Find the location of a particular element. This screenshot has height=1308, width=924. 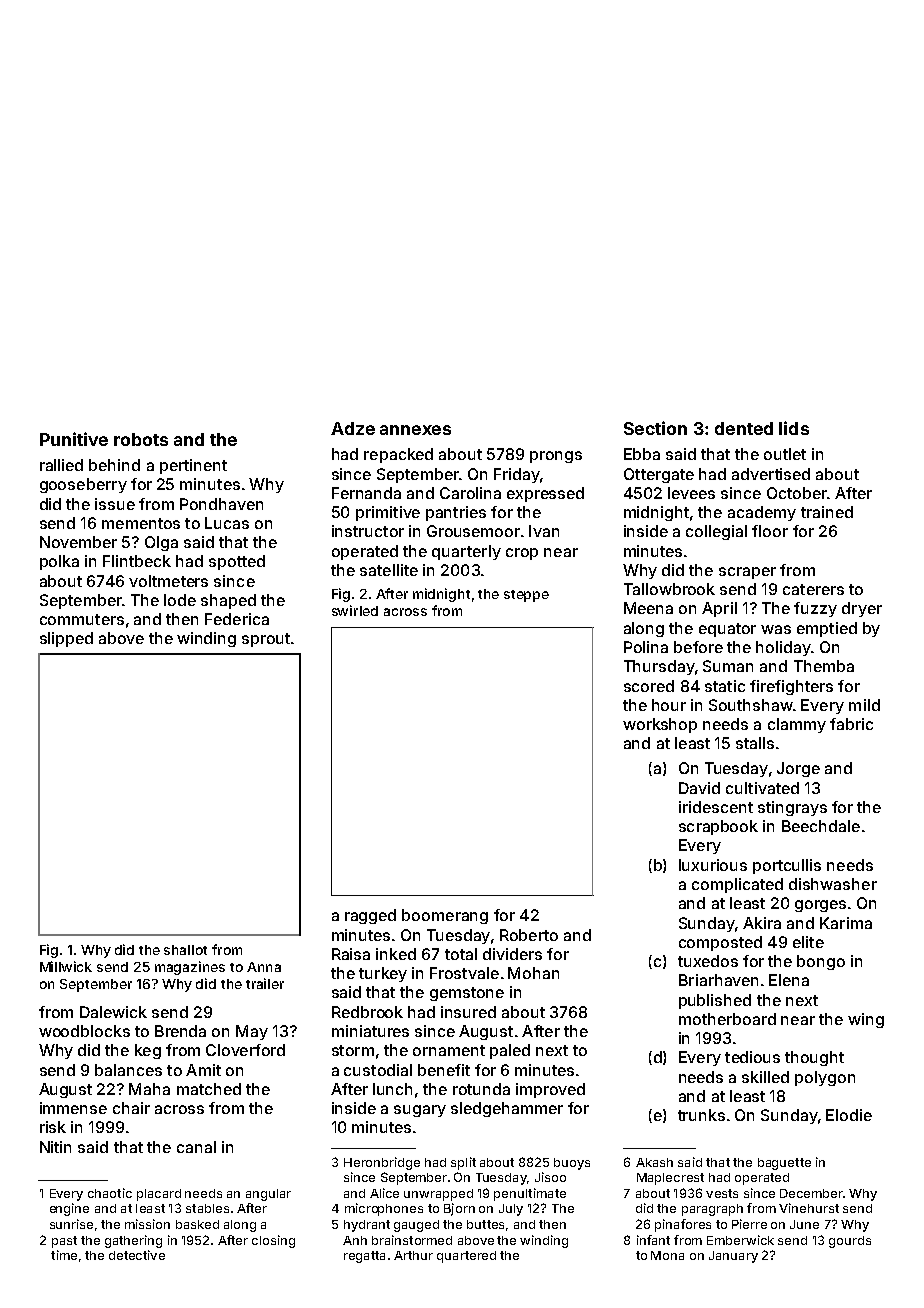

complicated is located at coordinates (737, 885).
